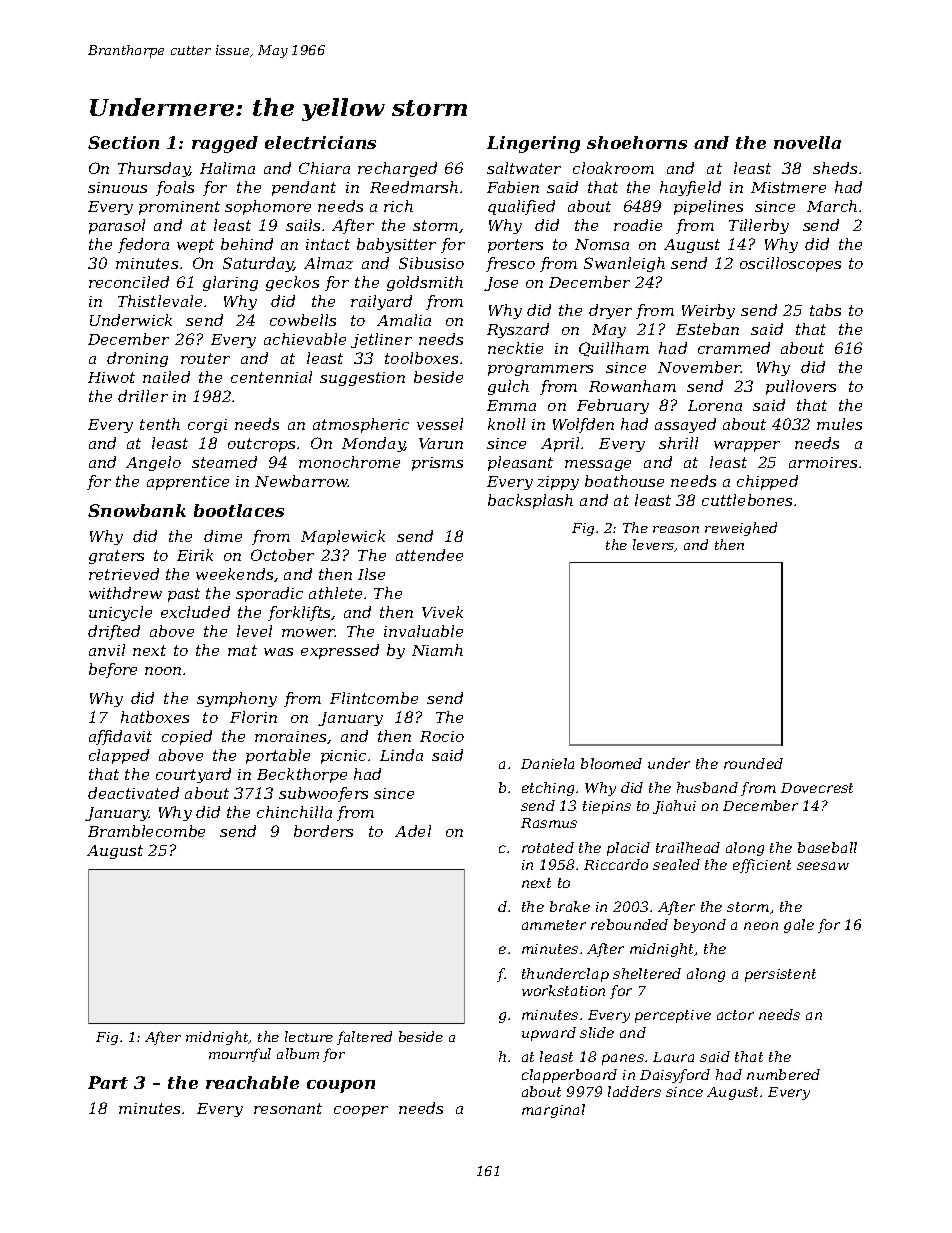 This screenshot has width=952, height=1233. I want to click on Thursday, so click(154, 169).
